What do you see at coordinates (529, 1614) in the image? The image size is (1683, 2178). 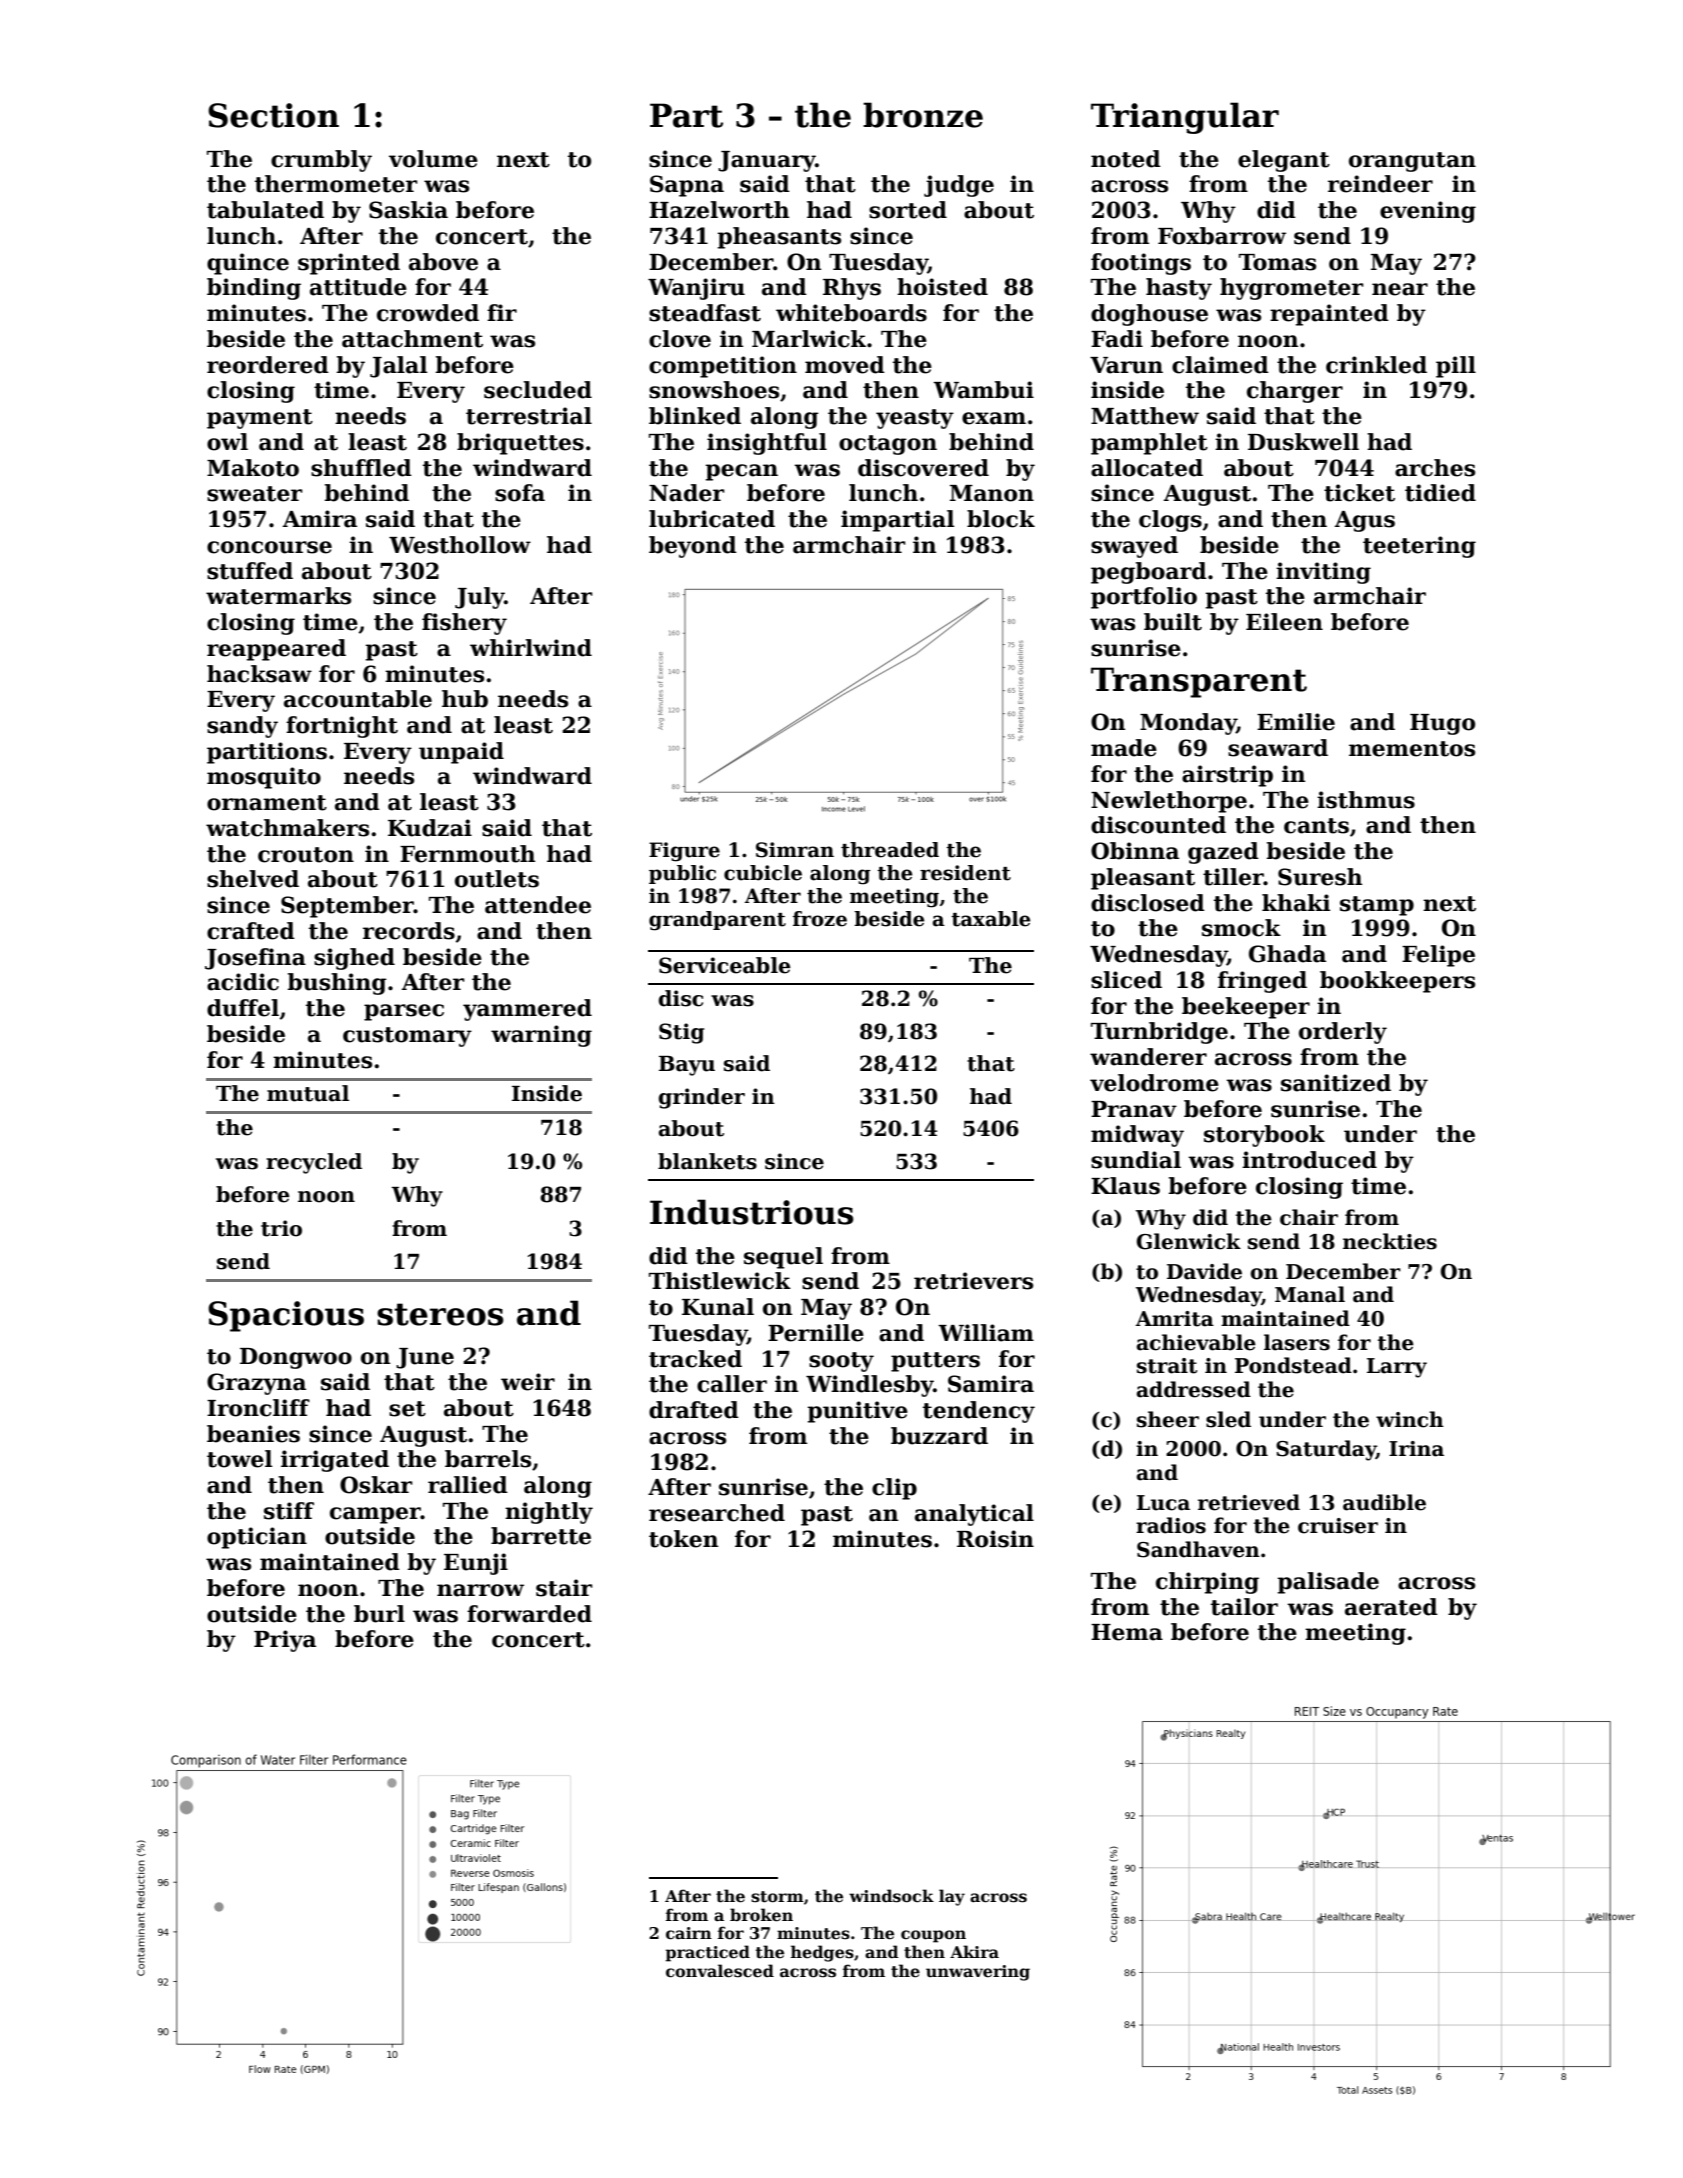 I see `forwarded` at bounding box center [529, 1614].
